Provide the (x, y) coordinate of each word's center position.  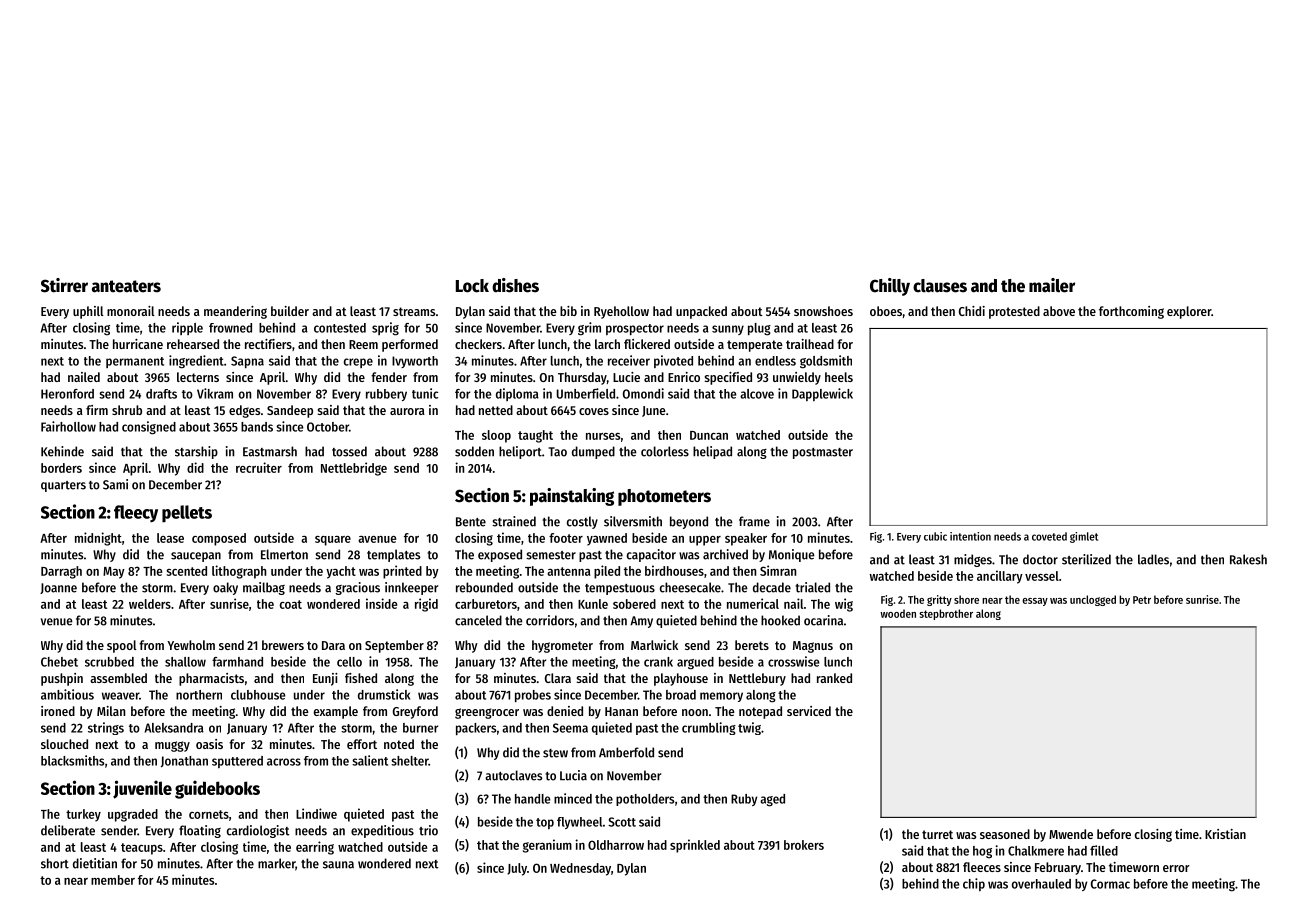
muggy (172, 746)
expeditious (382, 831)
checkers (478, 344)
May (114, 573)
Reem (363, 344)
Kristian (1225, 834)
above (1059, 311)
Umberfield (586, 393)
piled (607, 572)
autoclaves (513, 775)
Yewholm (191, 645)
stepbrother (946, 614)
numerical (753, 603)
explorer (1189, 312)
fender (389, 377)
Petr (1142, 600)
